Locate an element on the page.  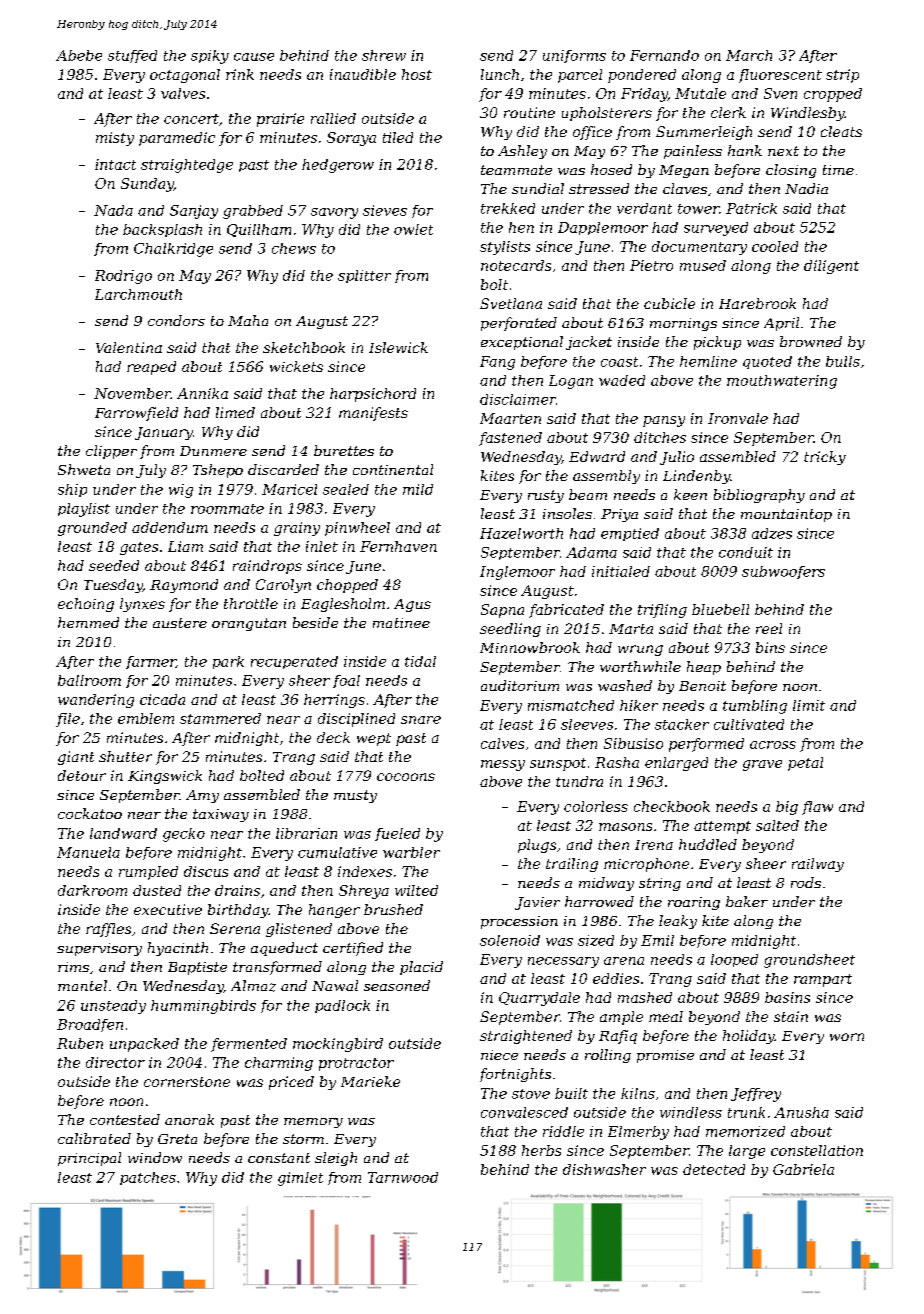
washed is located at coordinates (625, 685).
